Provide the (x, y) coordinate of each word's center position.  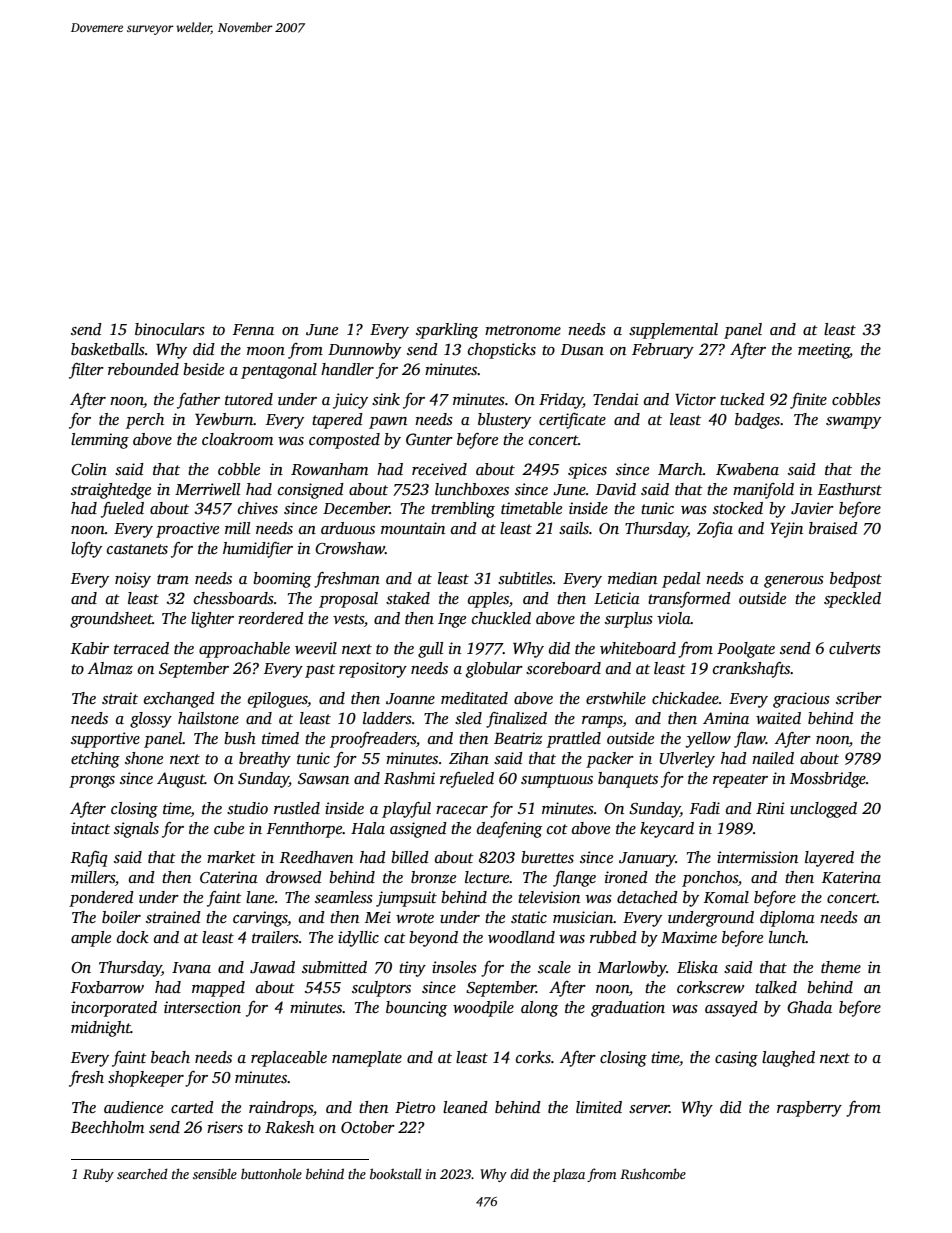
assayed (731, 1009)
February (663, 351)
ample (91, 939)
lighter (212, 620)
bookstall (395, 1173)
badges (757, 421)
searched (142, 1173)
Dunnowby (364, 351)
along (539, 1009)
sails (574, 528)
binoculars (170, 329)
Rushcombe (653, 1173)
